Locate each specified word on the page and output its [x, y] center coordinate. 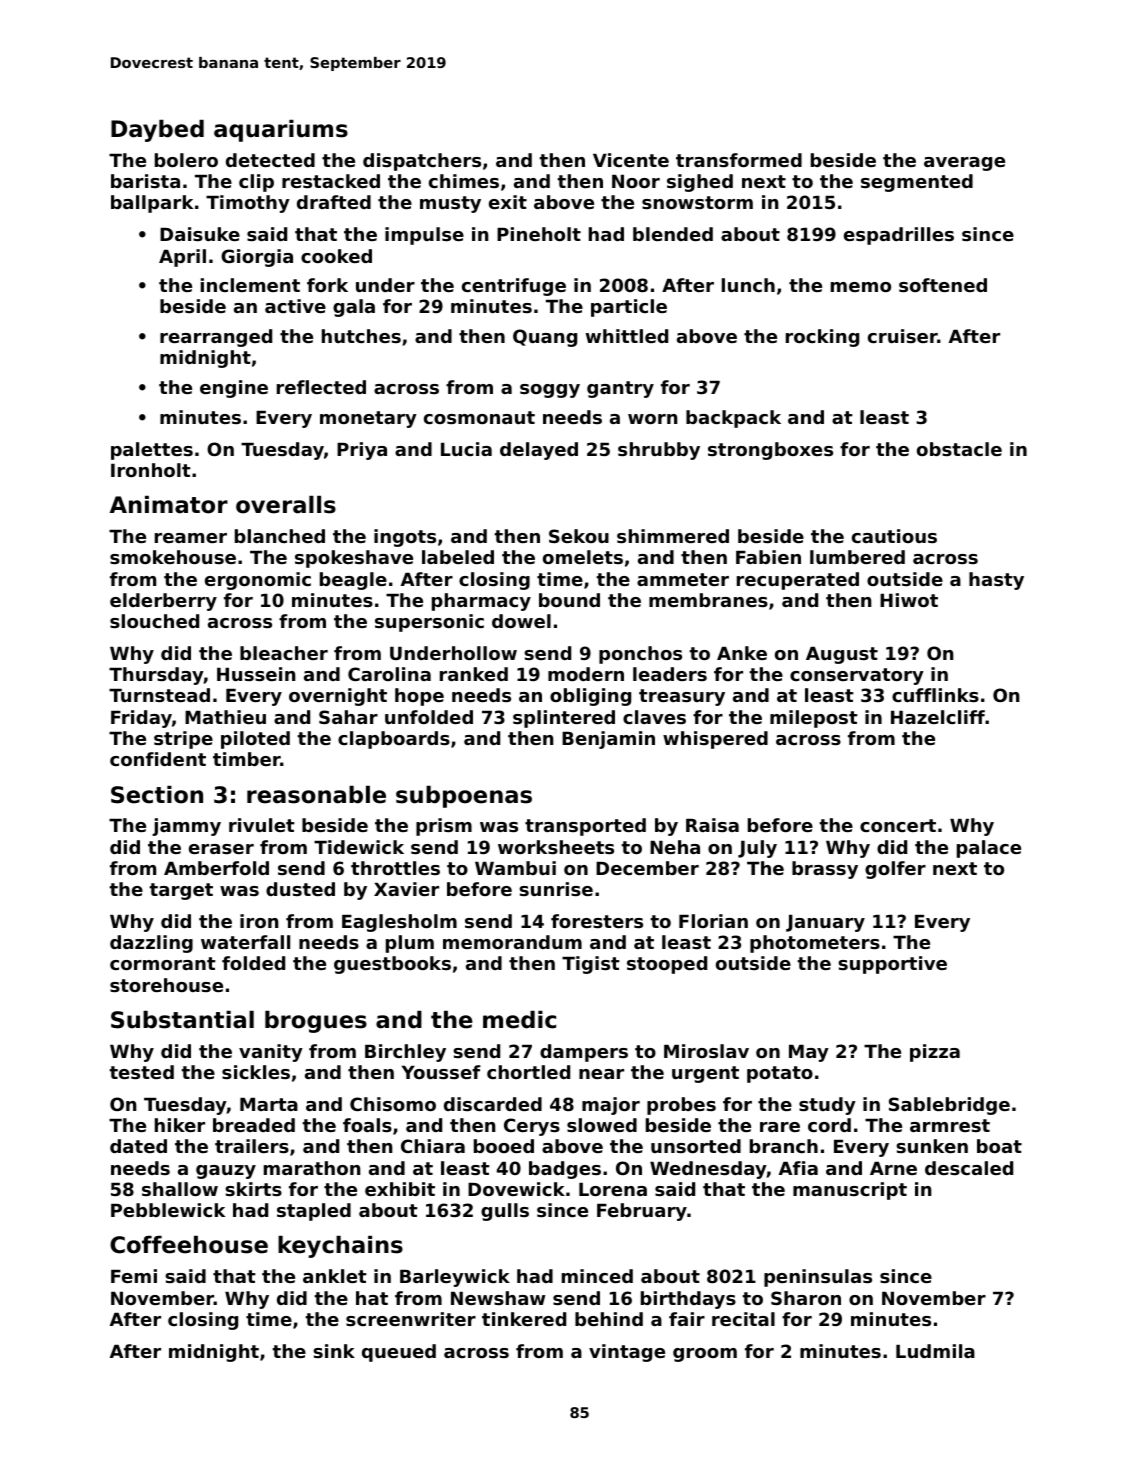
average [964, 164]
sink [334, 1351]
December [647, 868]
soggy [550, 391]
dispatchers [422, 162]
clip [256, 183]
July [757, 849]
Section [157, 795]
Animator [169, 505]
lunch [748, 285]
